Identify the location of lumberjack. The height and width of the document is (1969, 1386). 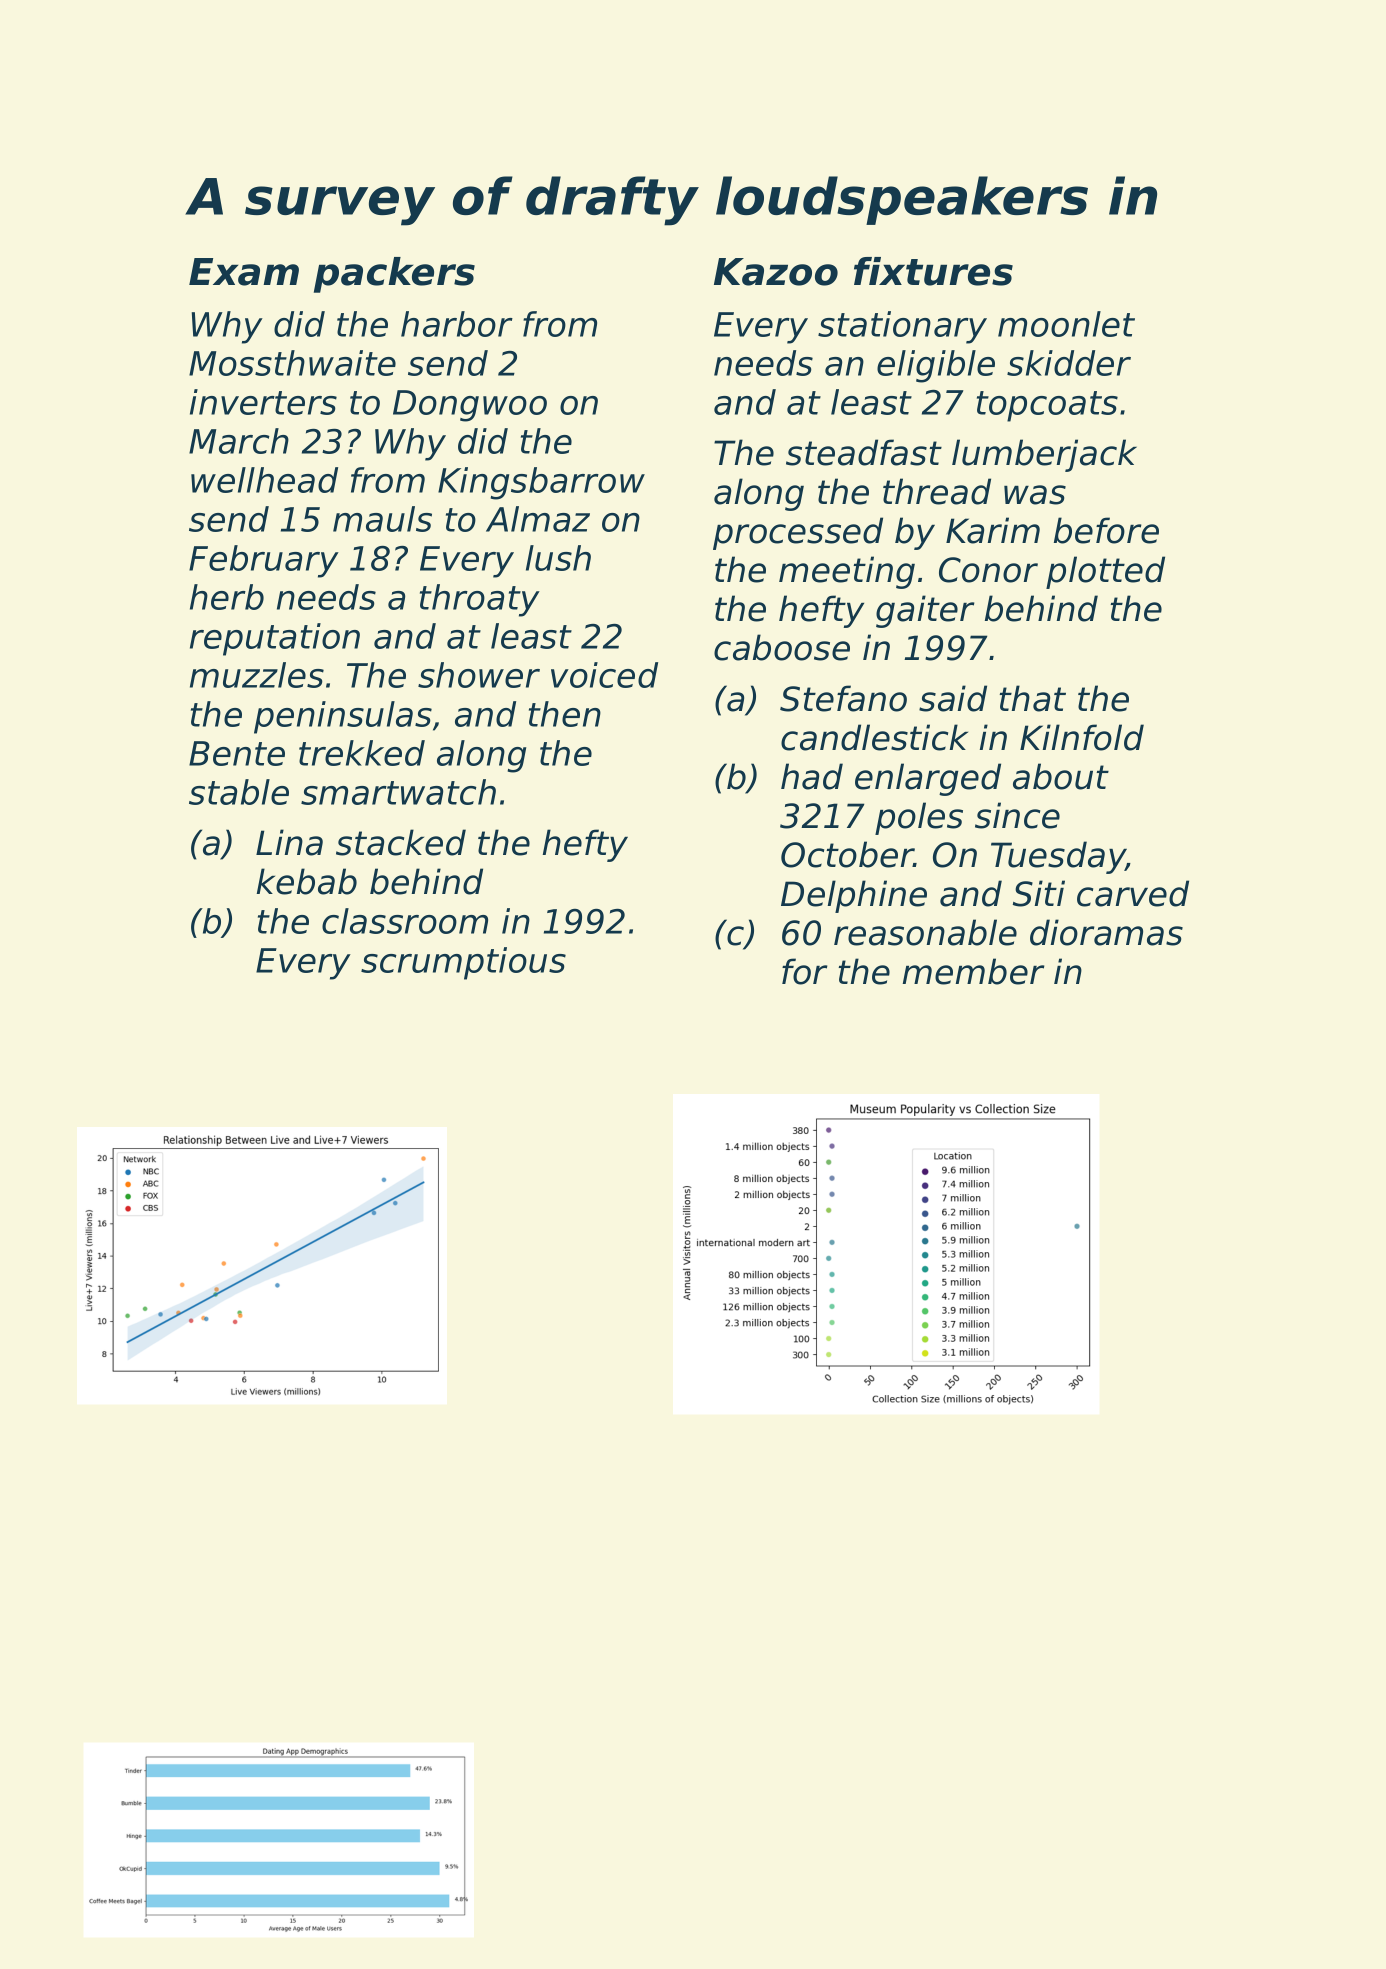
(1044, 455).
